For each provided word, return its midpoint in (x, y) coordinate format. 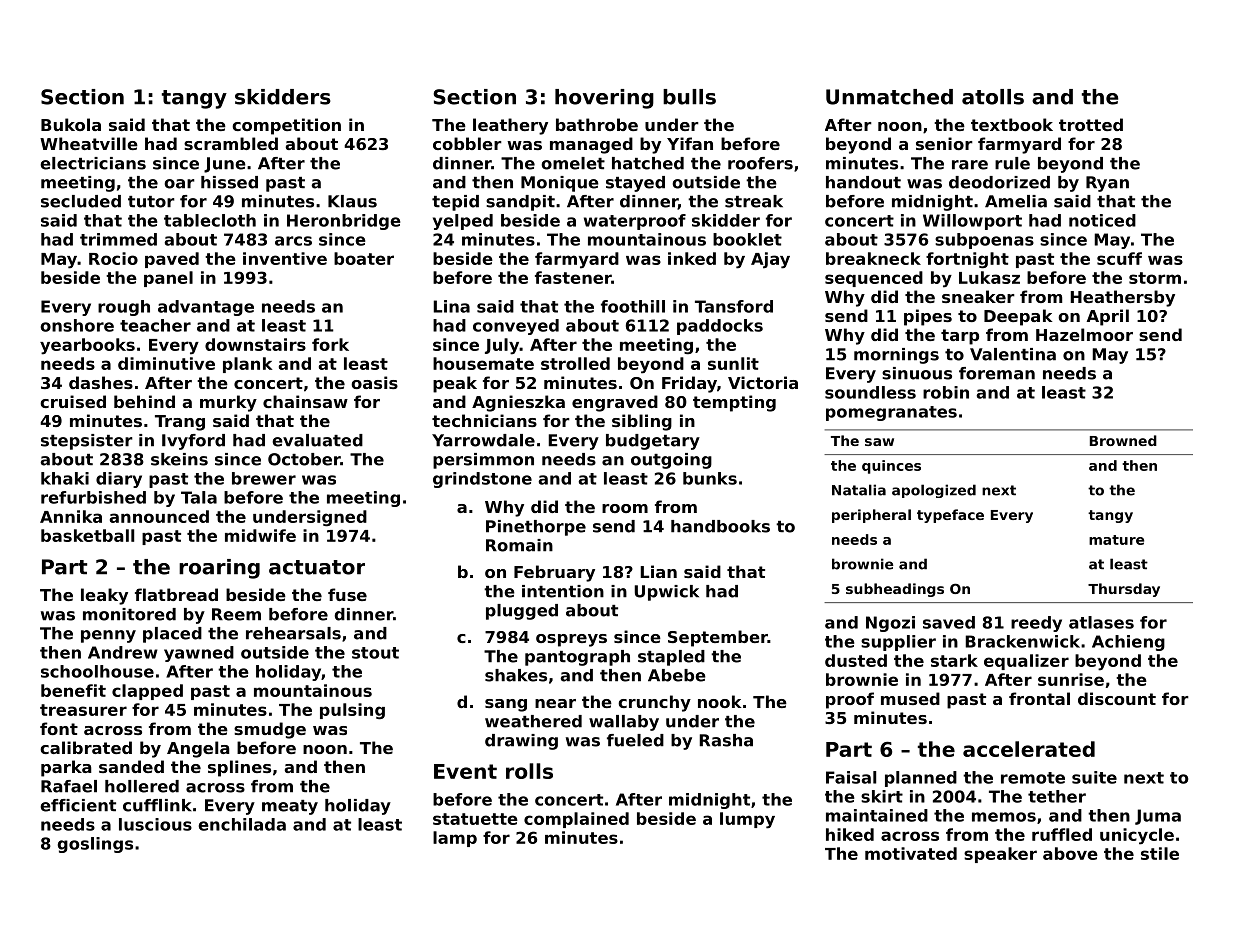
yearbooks (87, 346)
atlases (1101, 622)
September (718, 638)
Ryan (1107, 184)
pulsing (352, 711)
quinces (891, 467)
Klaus (352, 201)
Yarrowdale (483, 440)
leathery (510, 126)
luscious (155, 824)
